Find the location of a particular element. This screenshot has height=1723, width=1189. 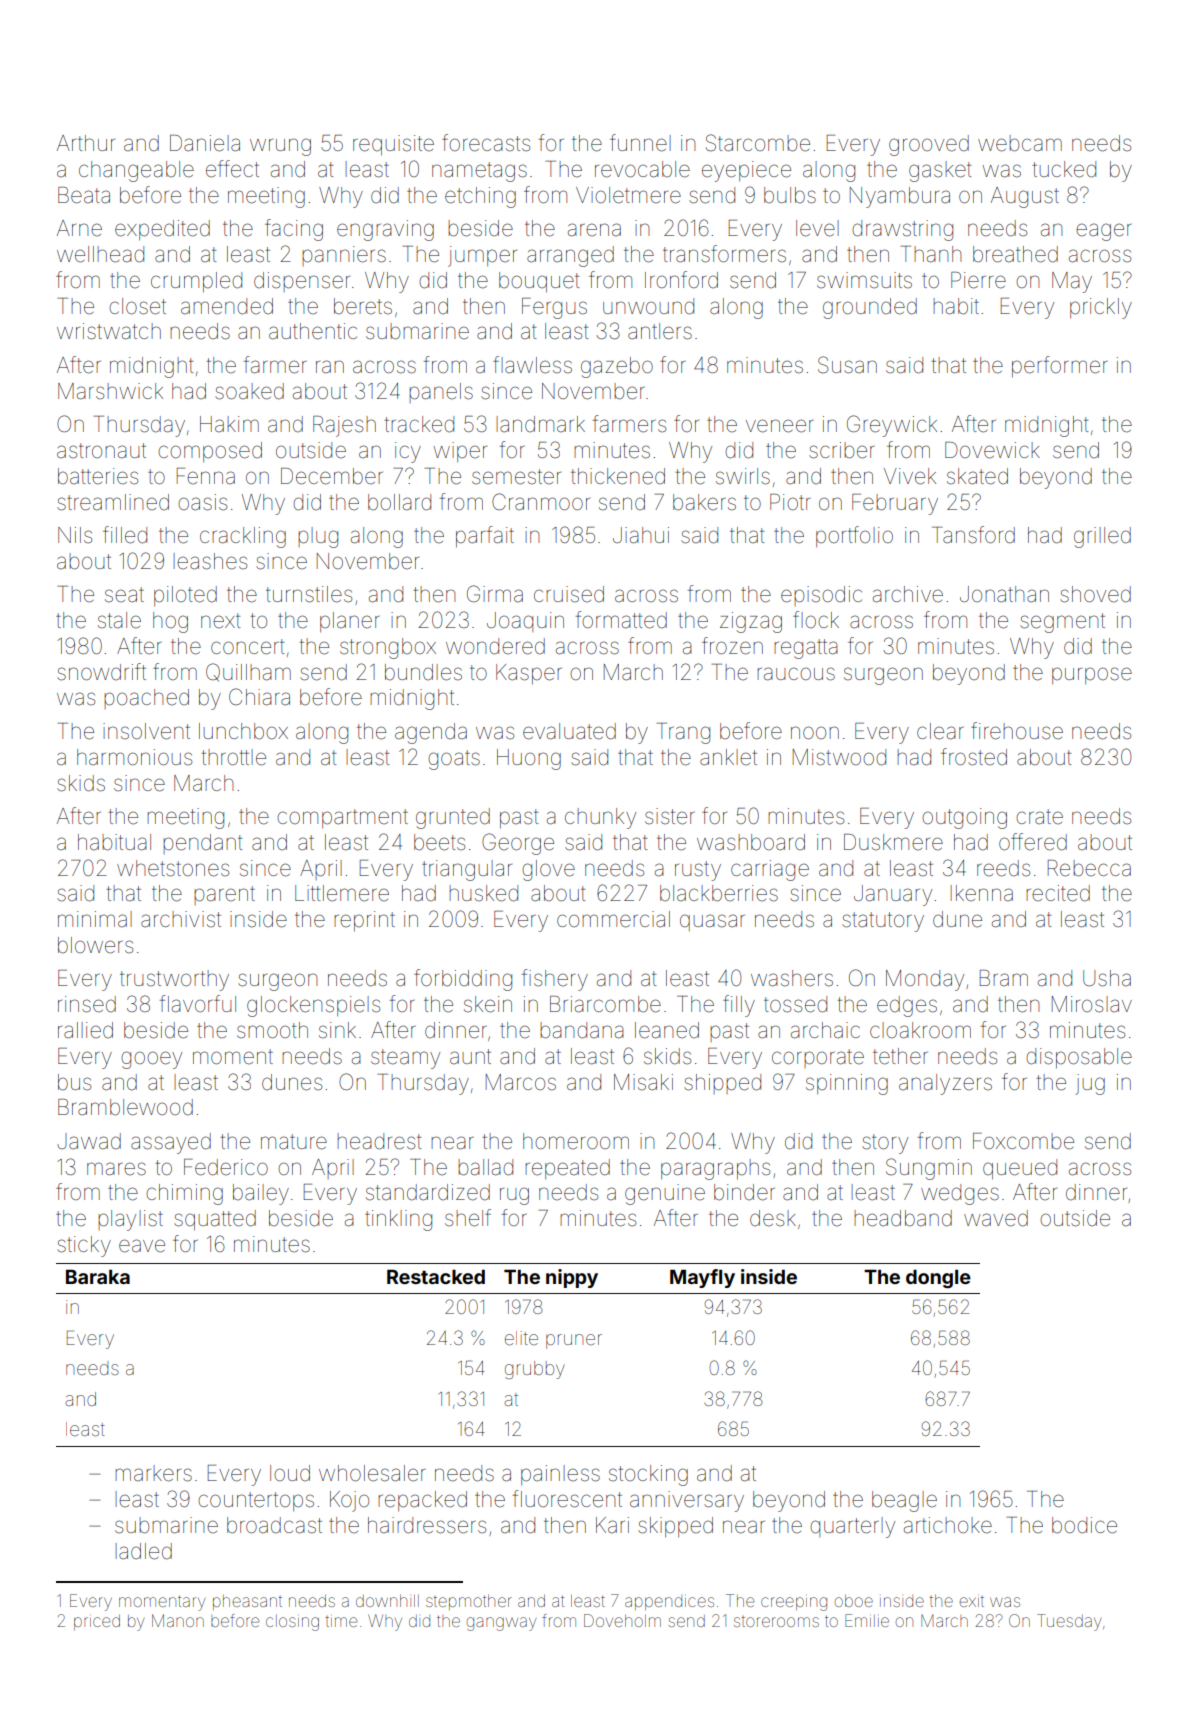

dongle is located at coordinates (938, 1278).
